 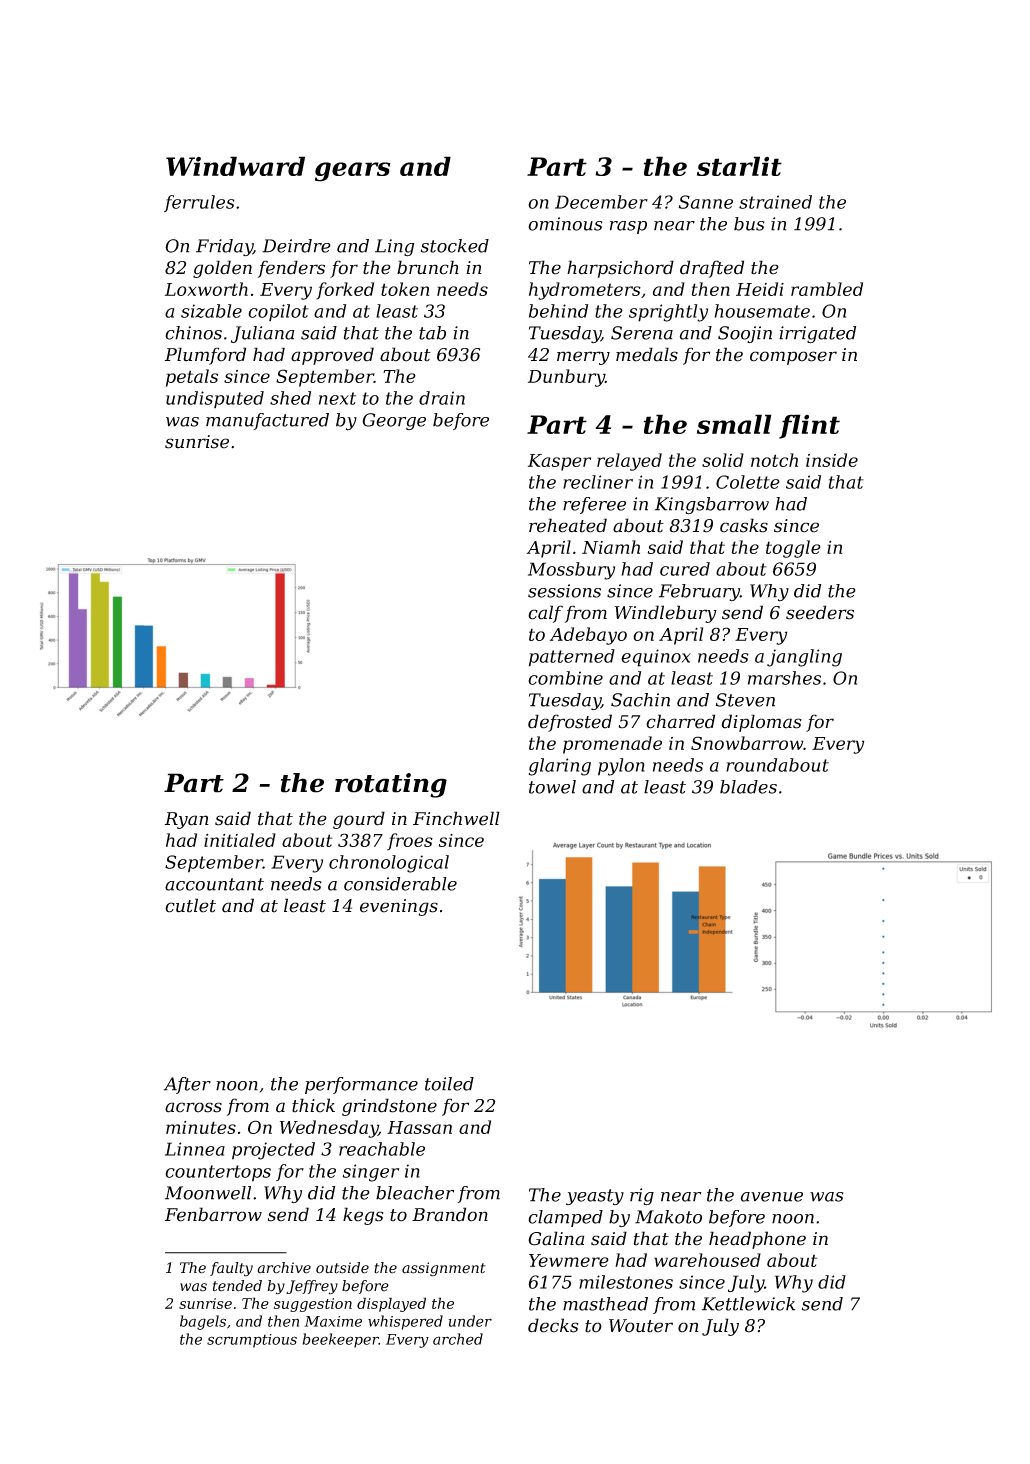 What do you see at coordinates (545, 614) in the screenshot?
I see `calf` at bounding box center [545, 614].
